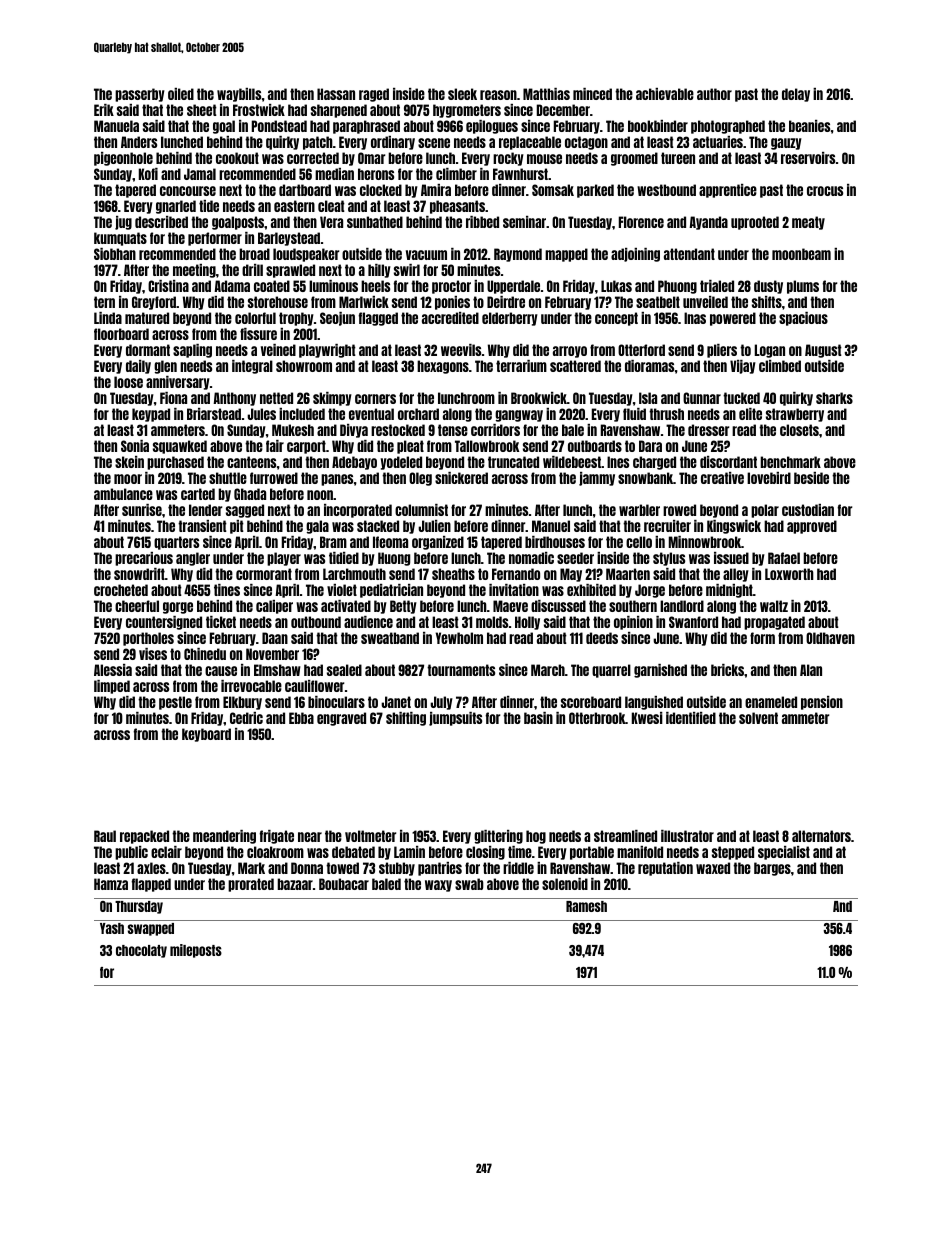 This screenshot has width=952, height=1233. What do you see at coordinates (301, 718) in the screenshot?
I see `Ebba` at bounding box center [301, 718].
